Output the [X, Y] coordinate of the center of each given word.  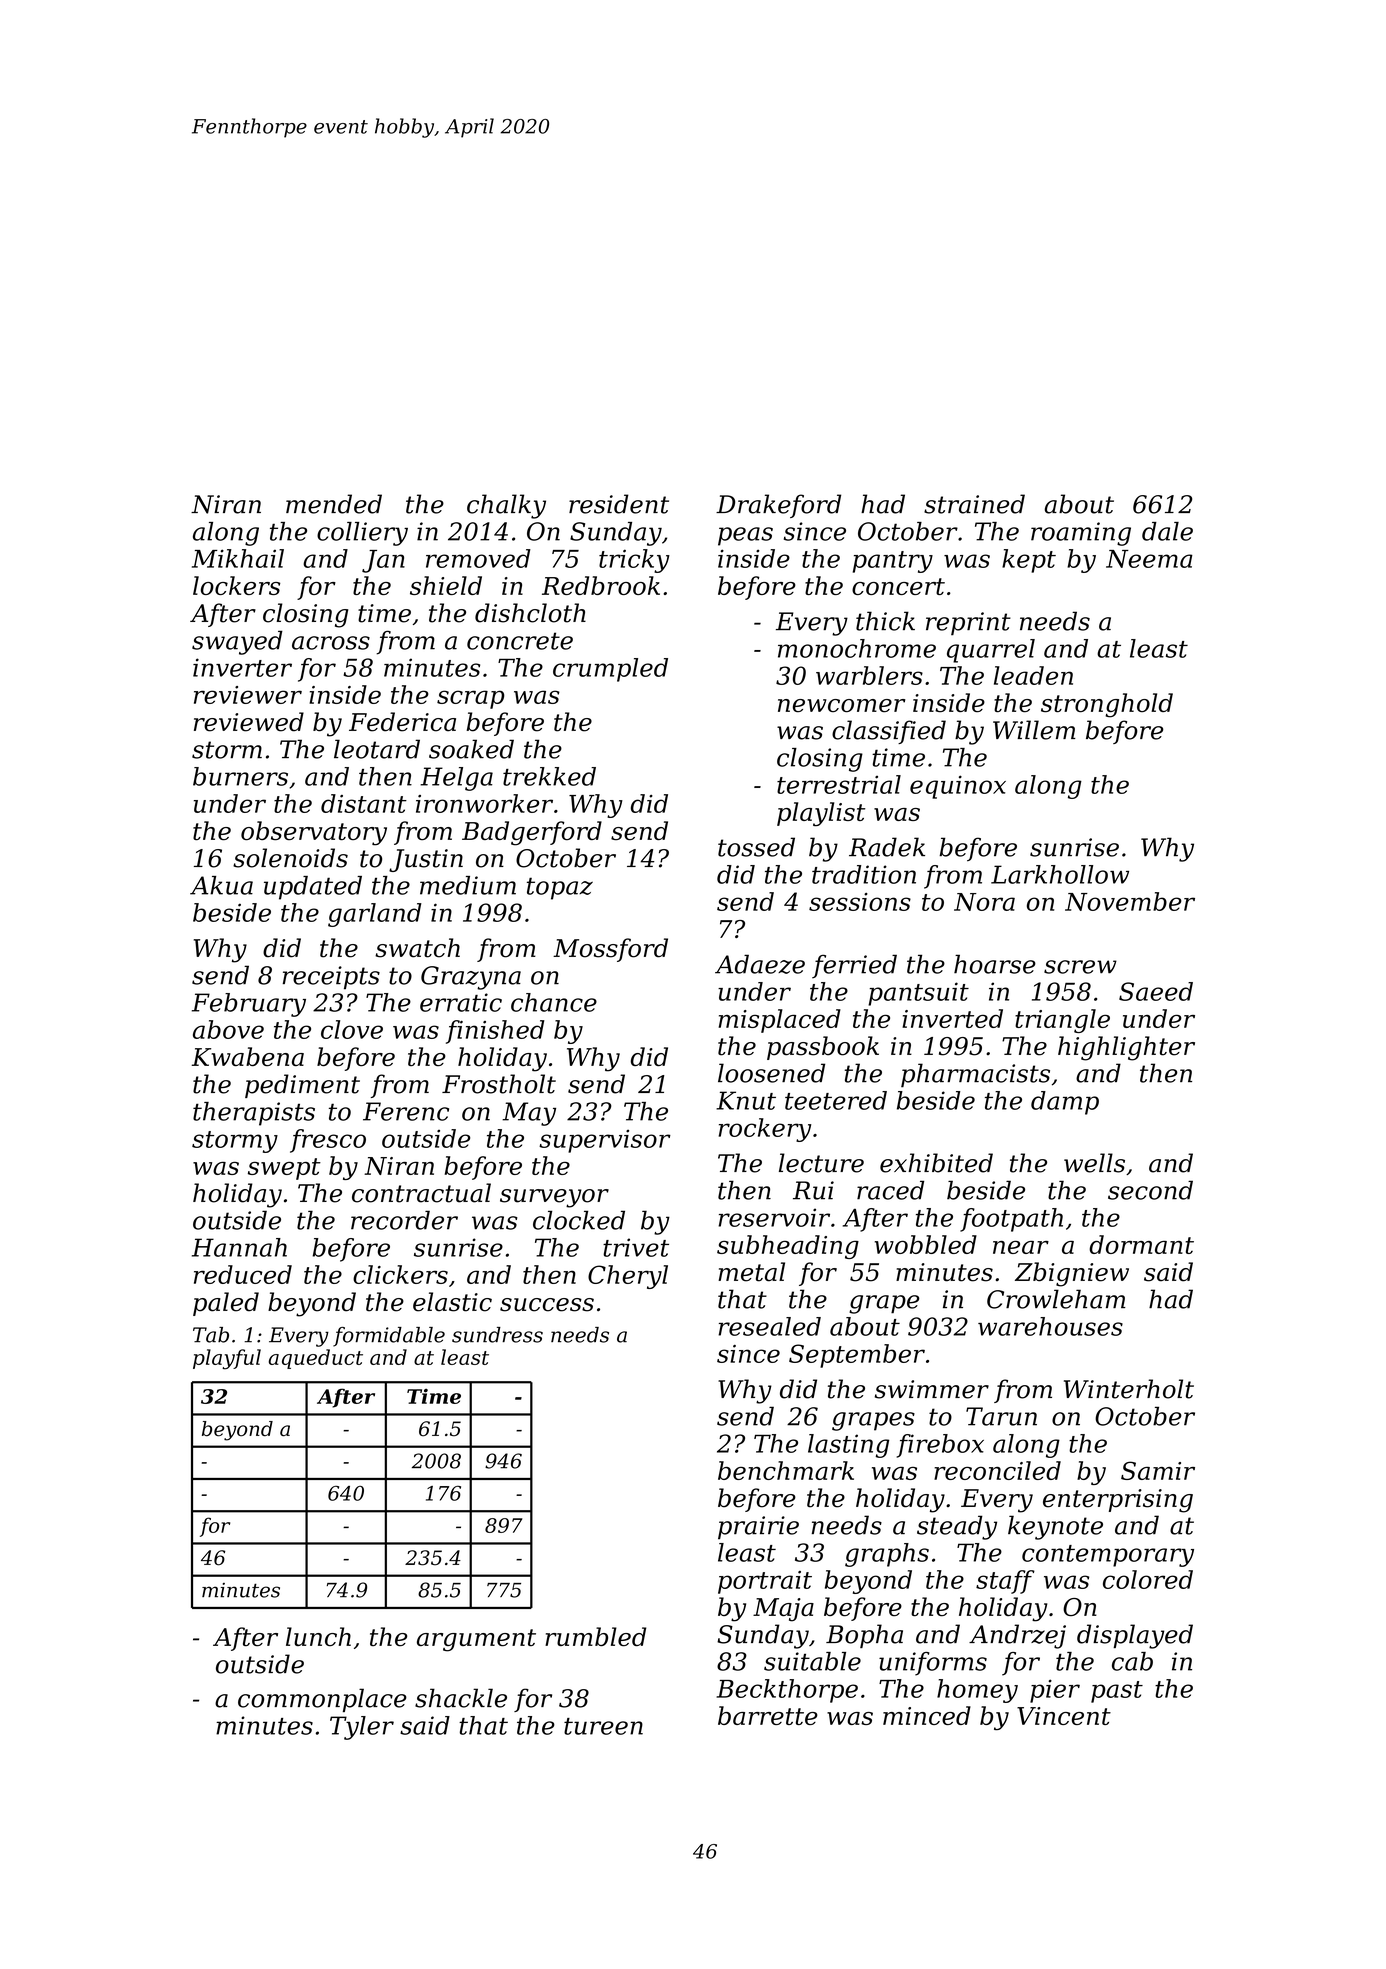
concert [898, 586]
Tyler [362, 1728]
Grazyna [471, 978]
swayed [237, 642]
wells [1094, 1163]
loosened [771, 1073]
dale [1167, 531]
